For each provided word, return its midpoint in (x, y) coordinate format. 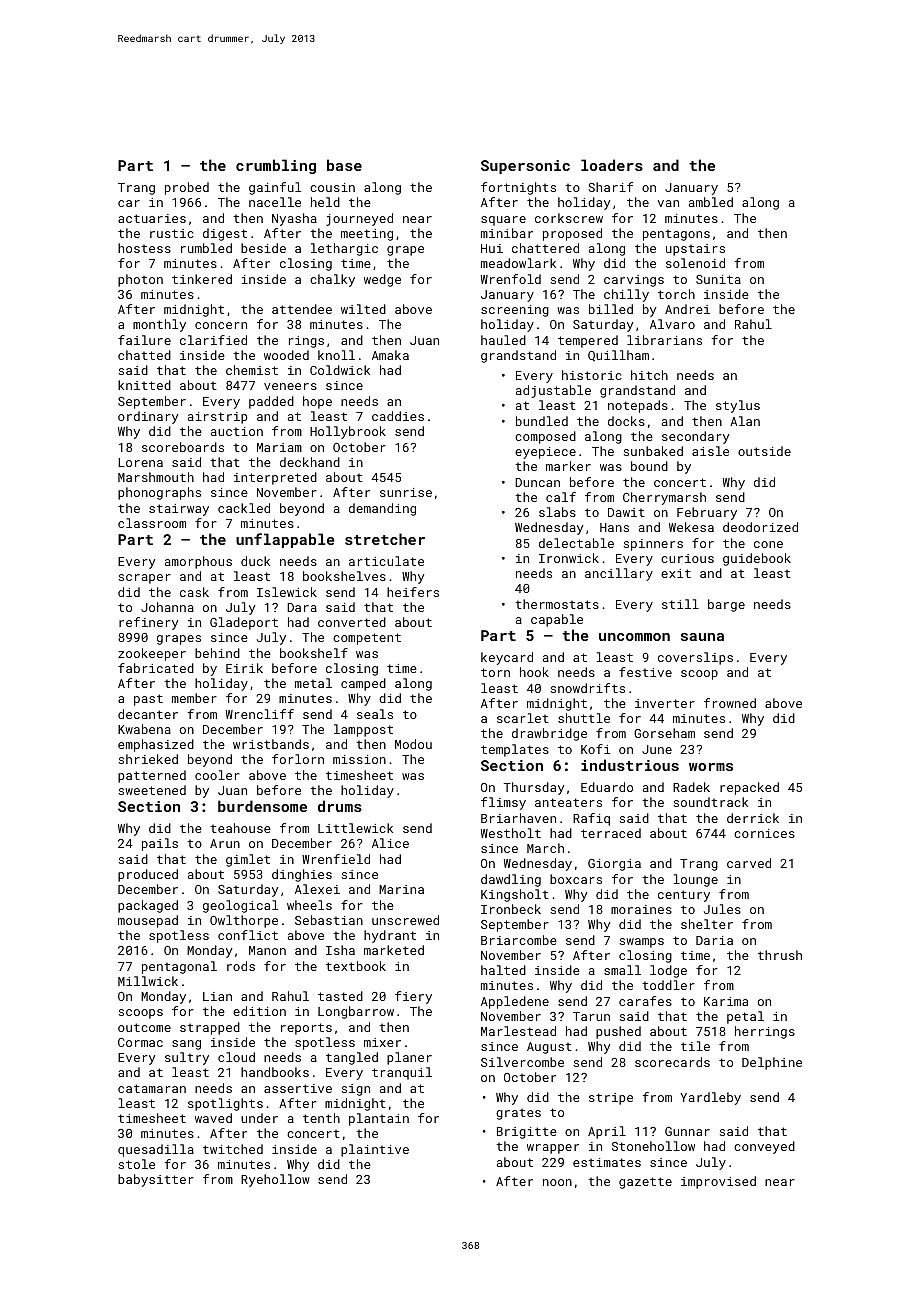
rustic (172, 233)
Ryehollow (275, 1180)
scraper (144, 579)
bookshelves (344, 576)
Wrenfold (511, 279)
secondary (695, 437)
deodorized (760, 527)
